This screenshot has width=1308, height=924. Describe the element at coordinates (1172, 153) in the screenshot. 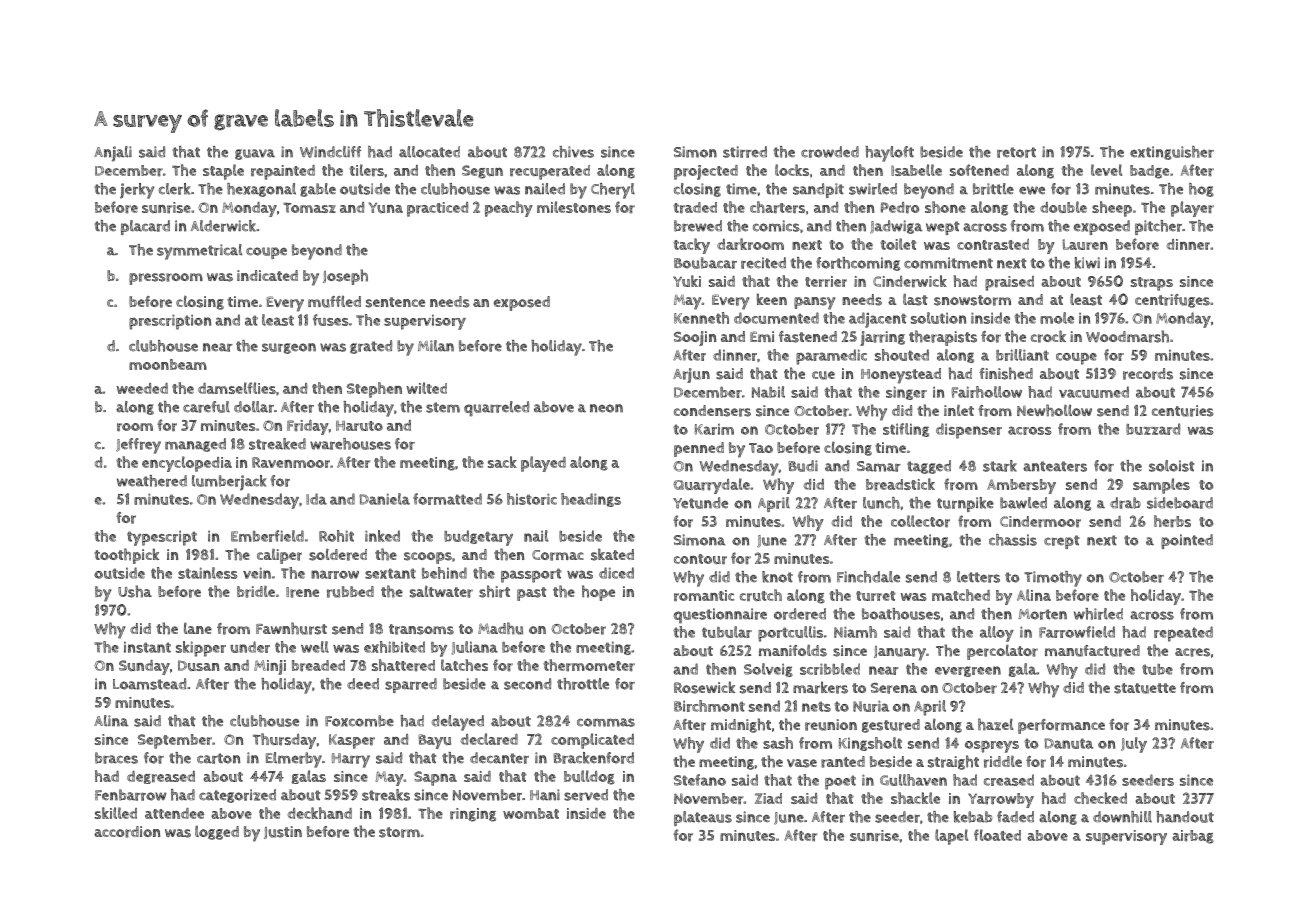

I see `extinguisher` at that location.
